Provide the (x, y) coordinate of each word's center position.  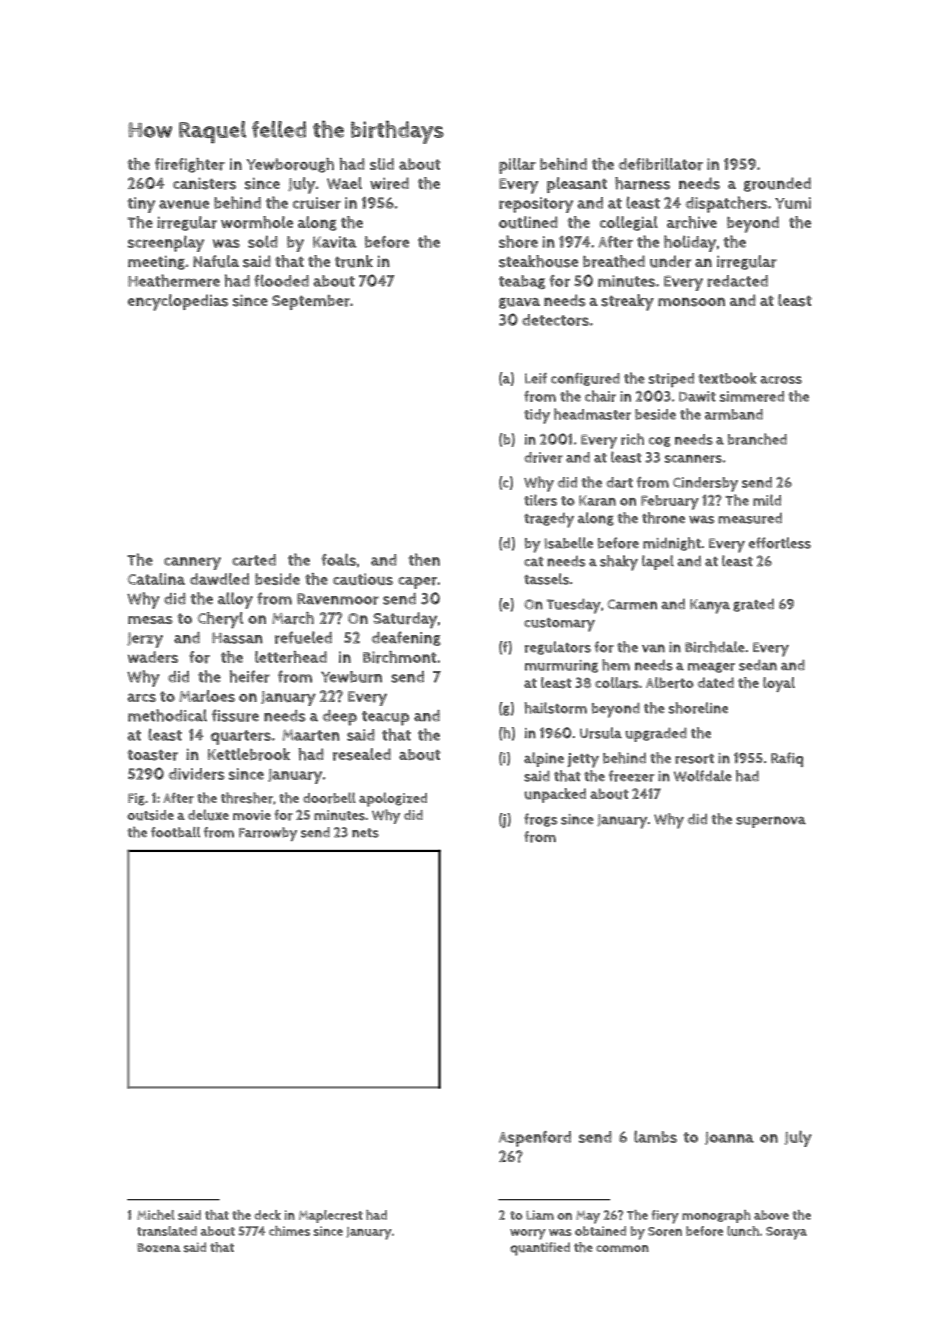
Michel (156, 1215)
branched (757, 439)
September (311, 302)
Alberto (670, 683)
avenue (184, 204)
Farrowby (268, 834)
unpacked (555, 795)
